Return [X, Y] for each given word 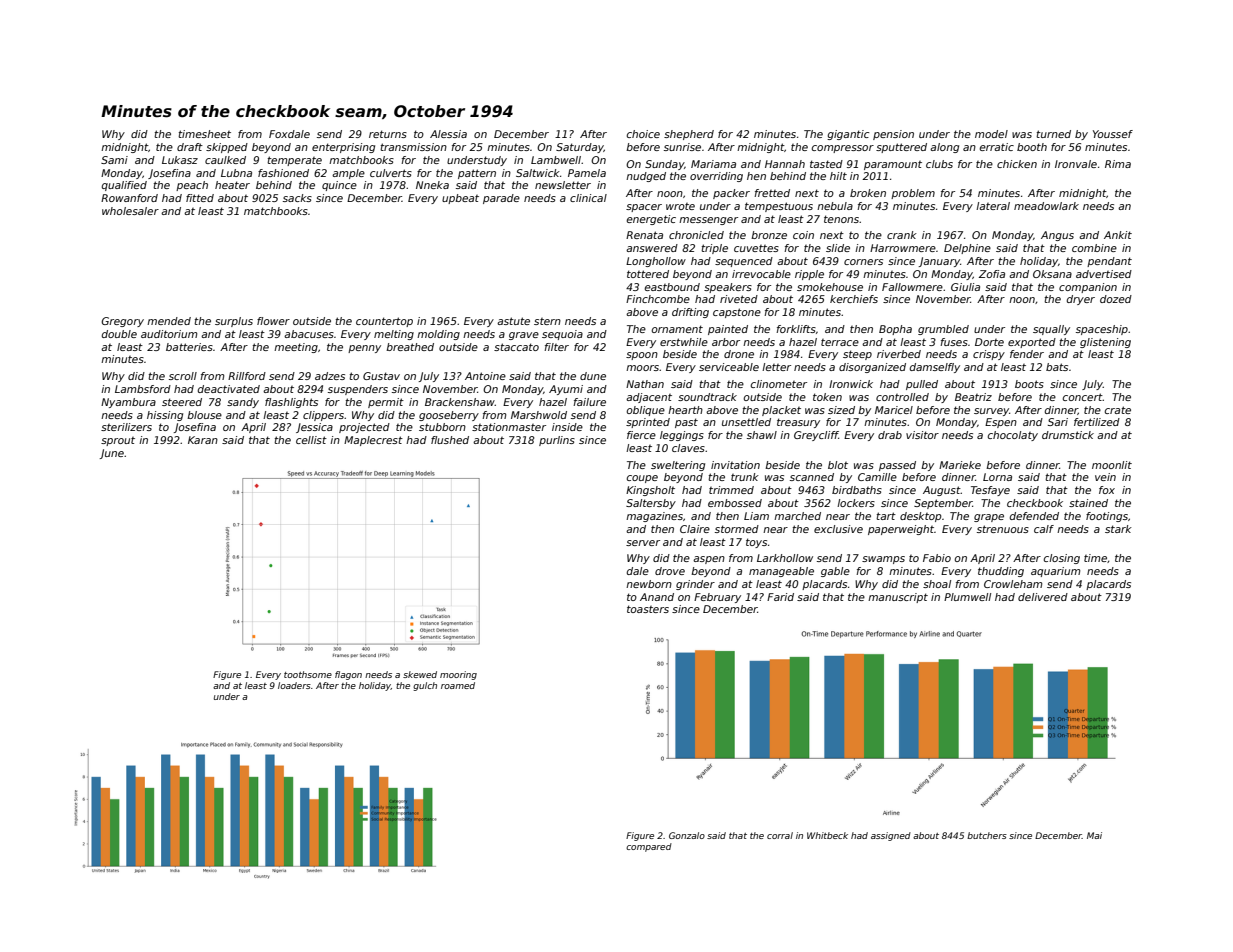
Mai [1094, 835]
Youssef [1113, 134]
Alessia [448, 134]
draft [190, 147]
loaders [294, 685]
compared [649, 847]
